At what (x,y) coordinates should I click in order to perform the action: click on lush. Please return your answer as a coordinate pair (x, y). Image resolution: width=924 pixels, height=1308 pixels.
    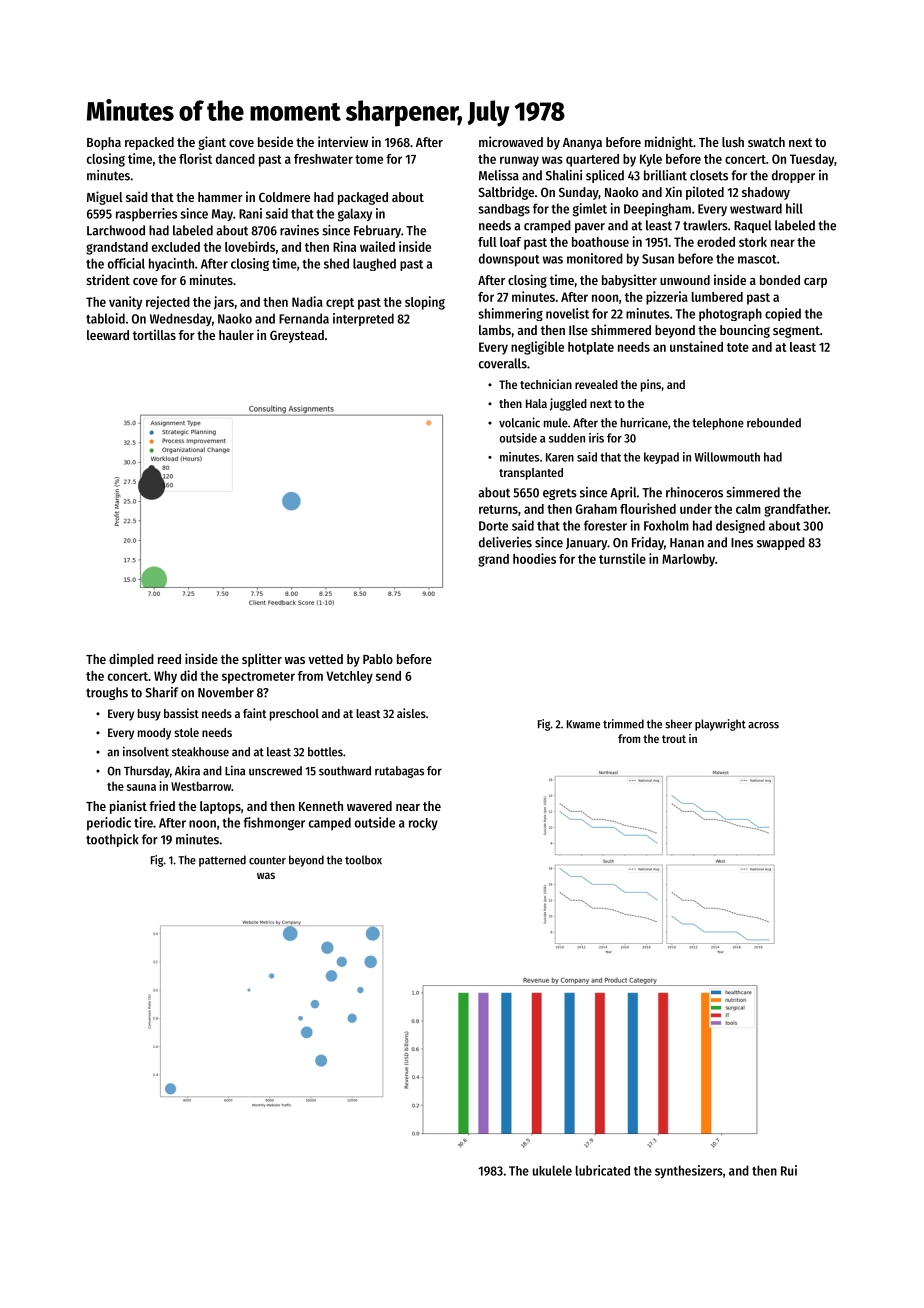
    Looking at the image, I should click on (733, 142).
